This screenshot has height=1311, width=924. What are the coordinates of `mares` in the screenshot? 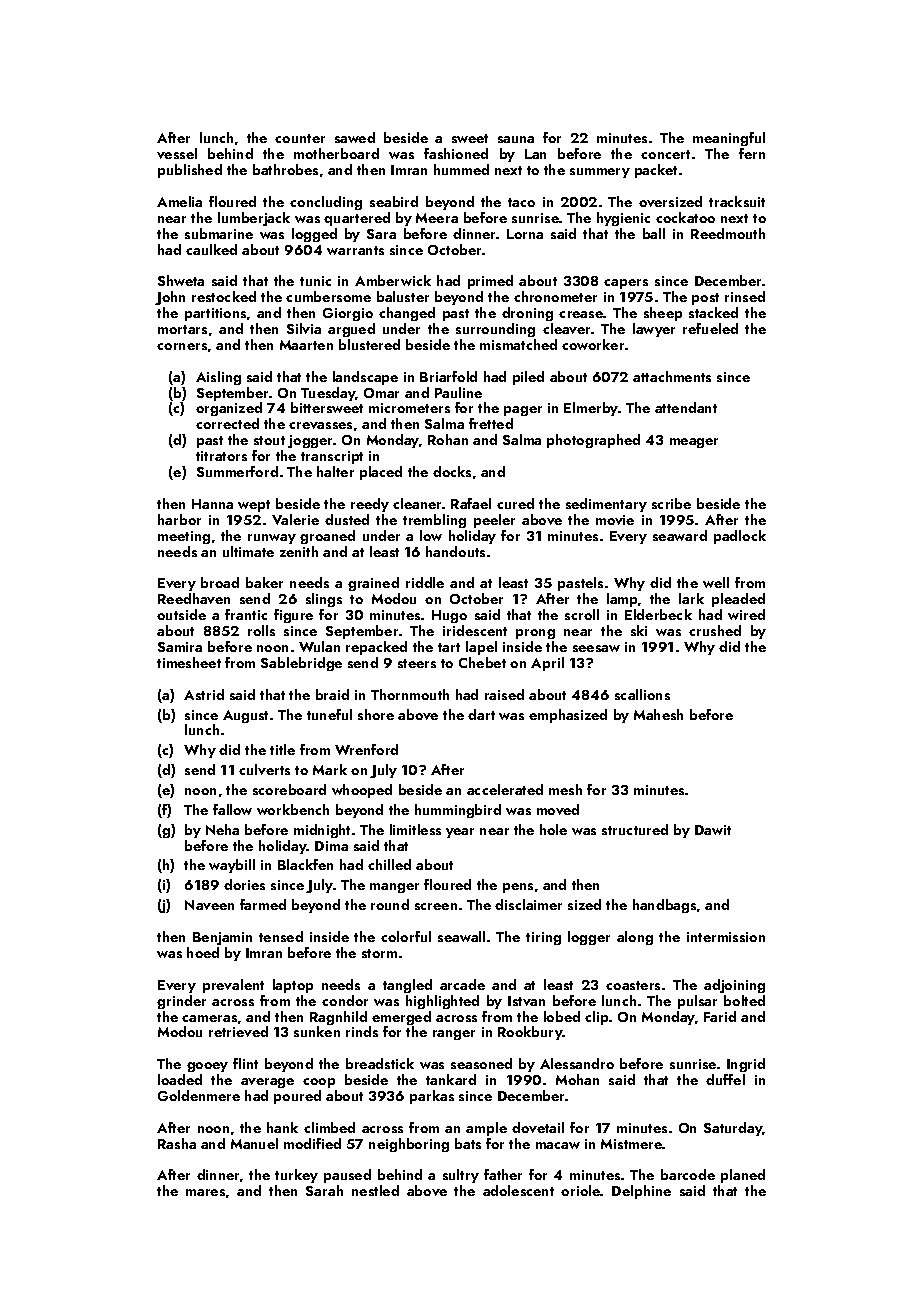 It's located at (205, 1192).
